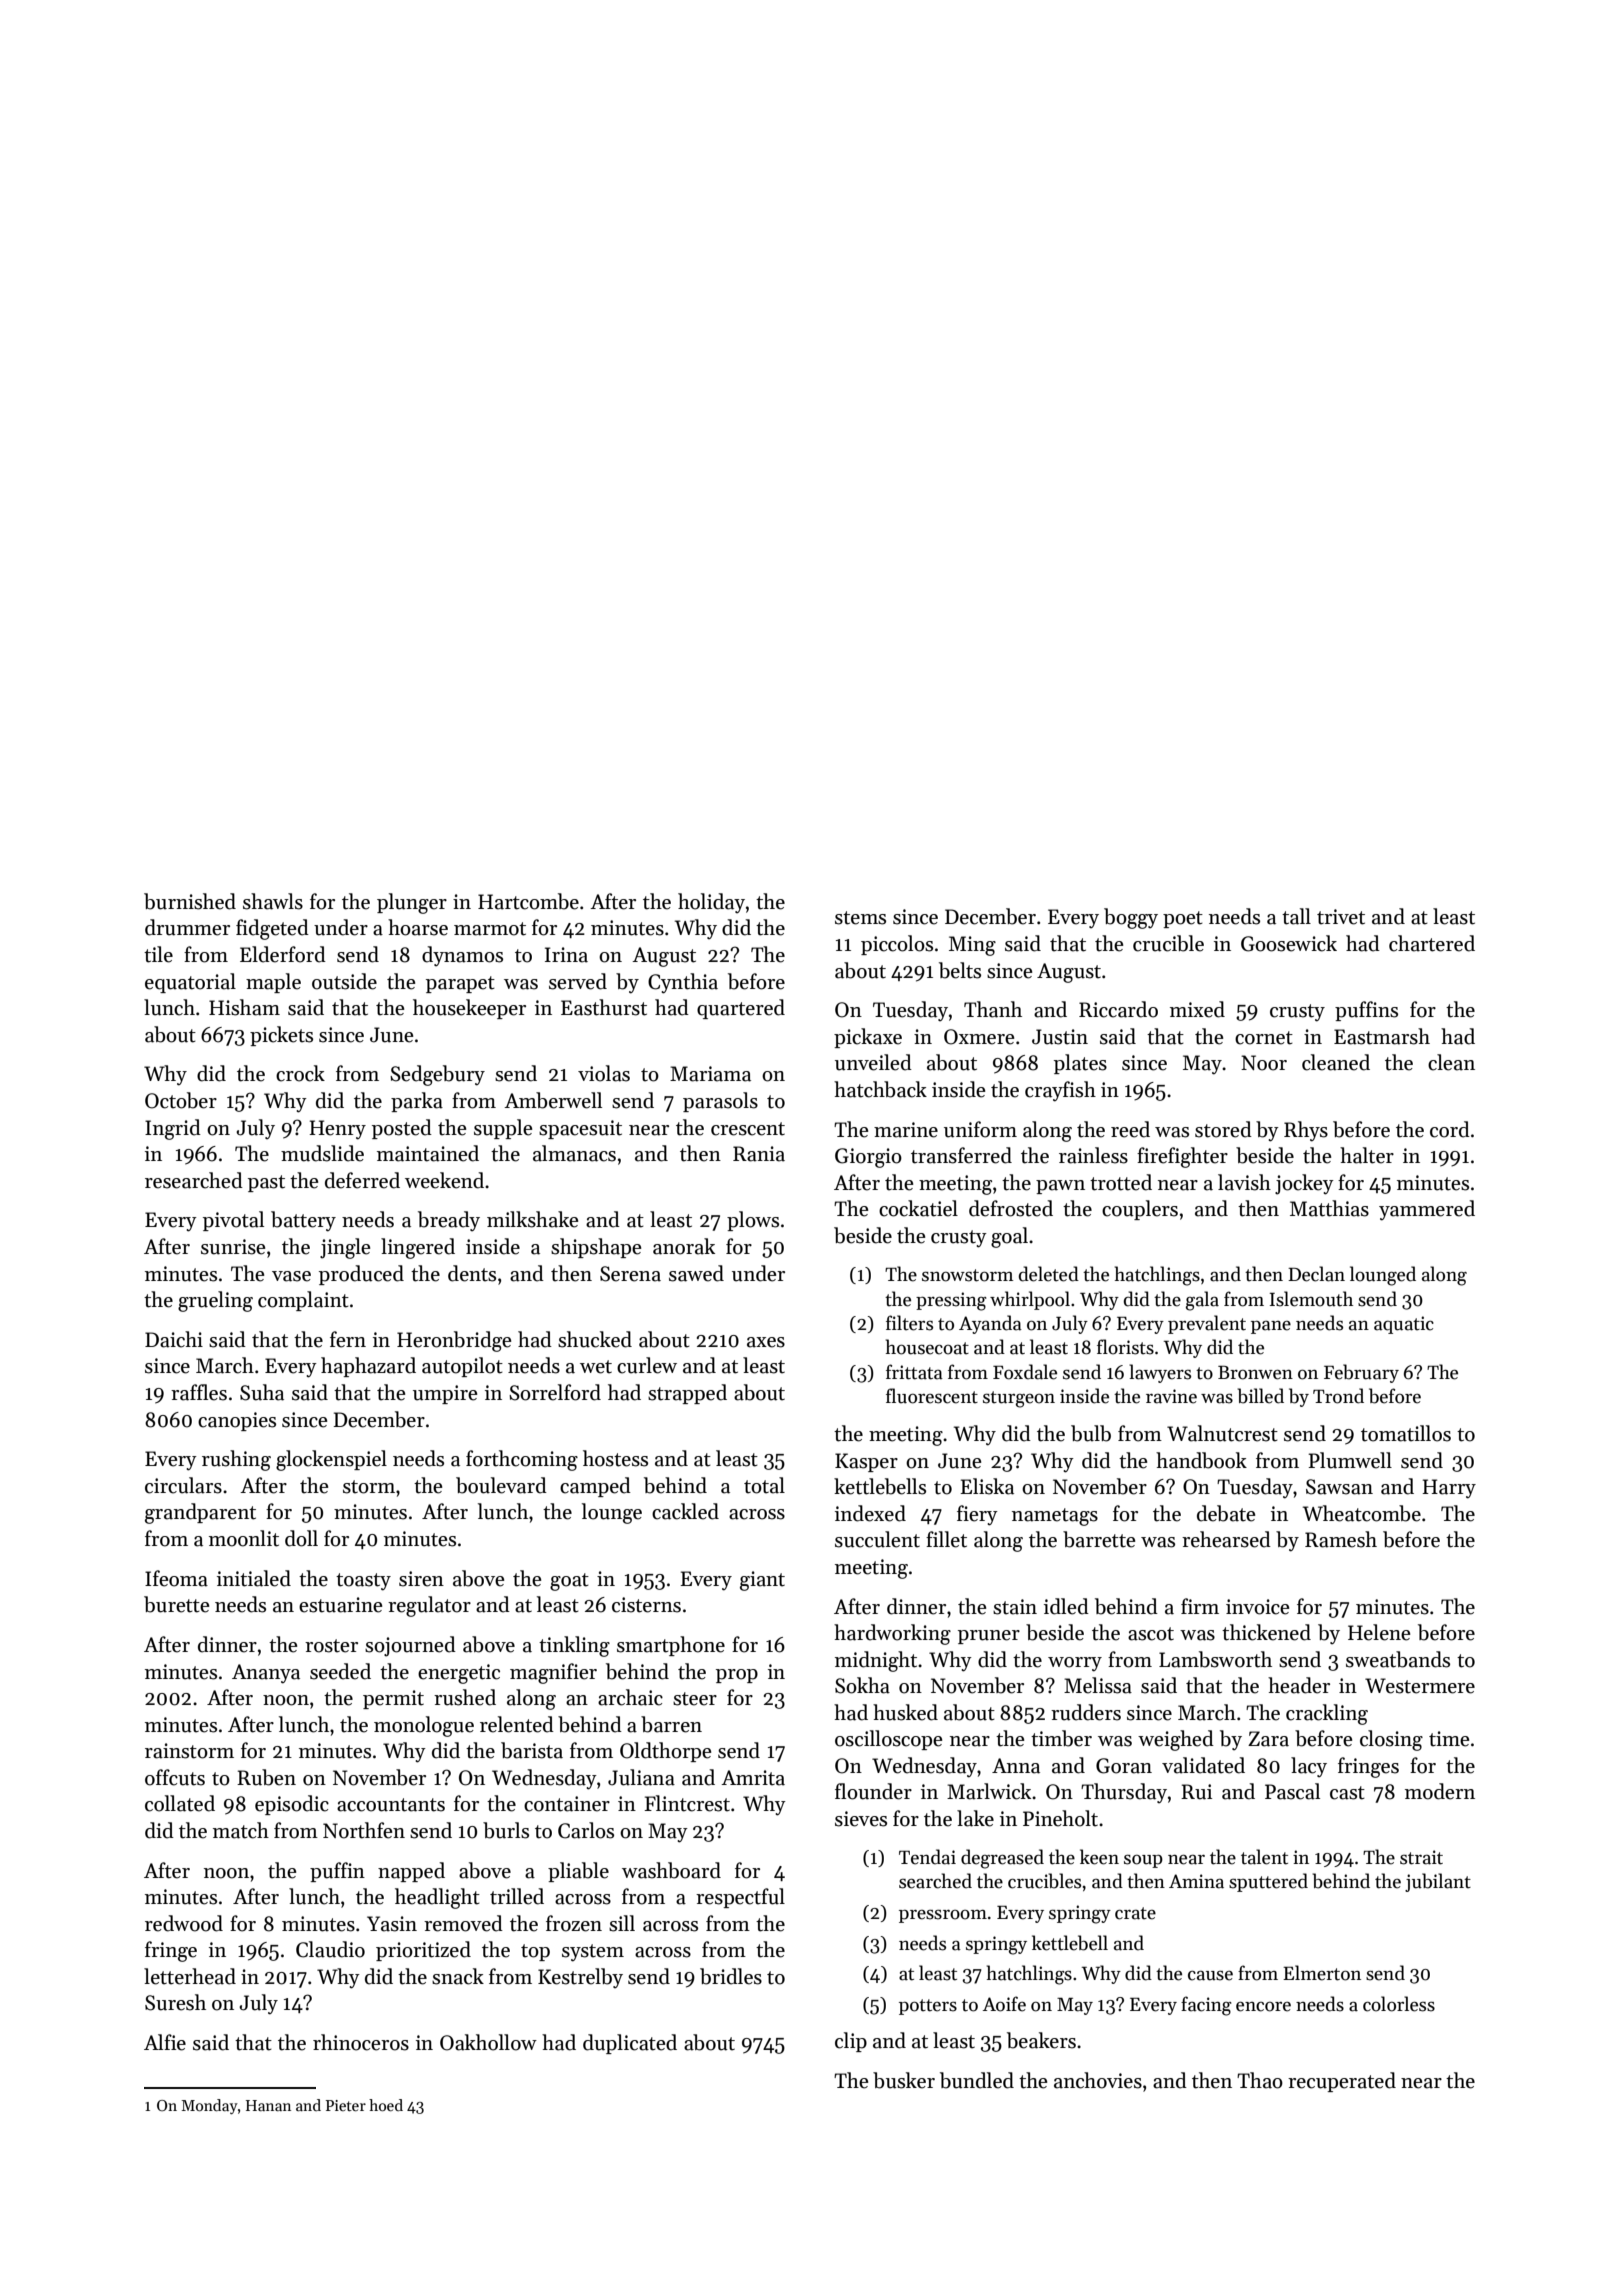  What do you see at coordinates (424, 1726) in the screenshot?
I see `monologue` at bounding box center [424, 1726].
